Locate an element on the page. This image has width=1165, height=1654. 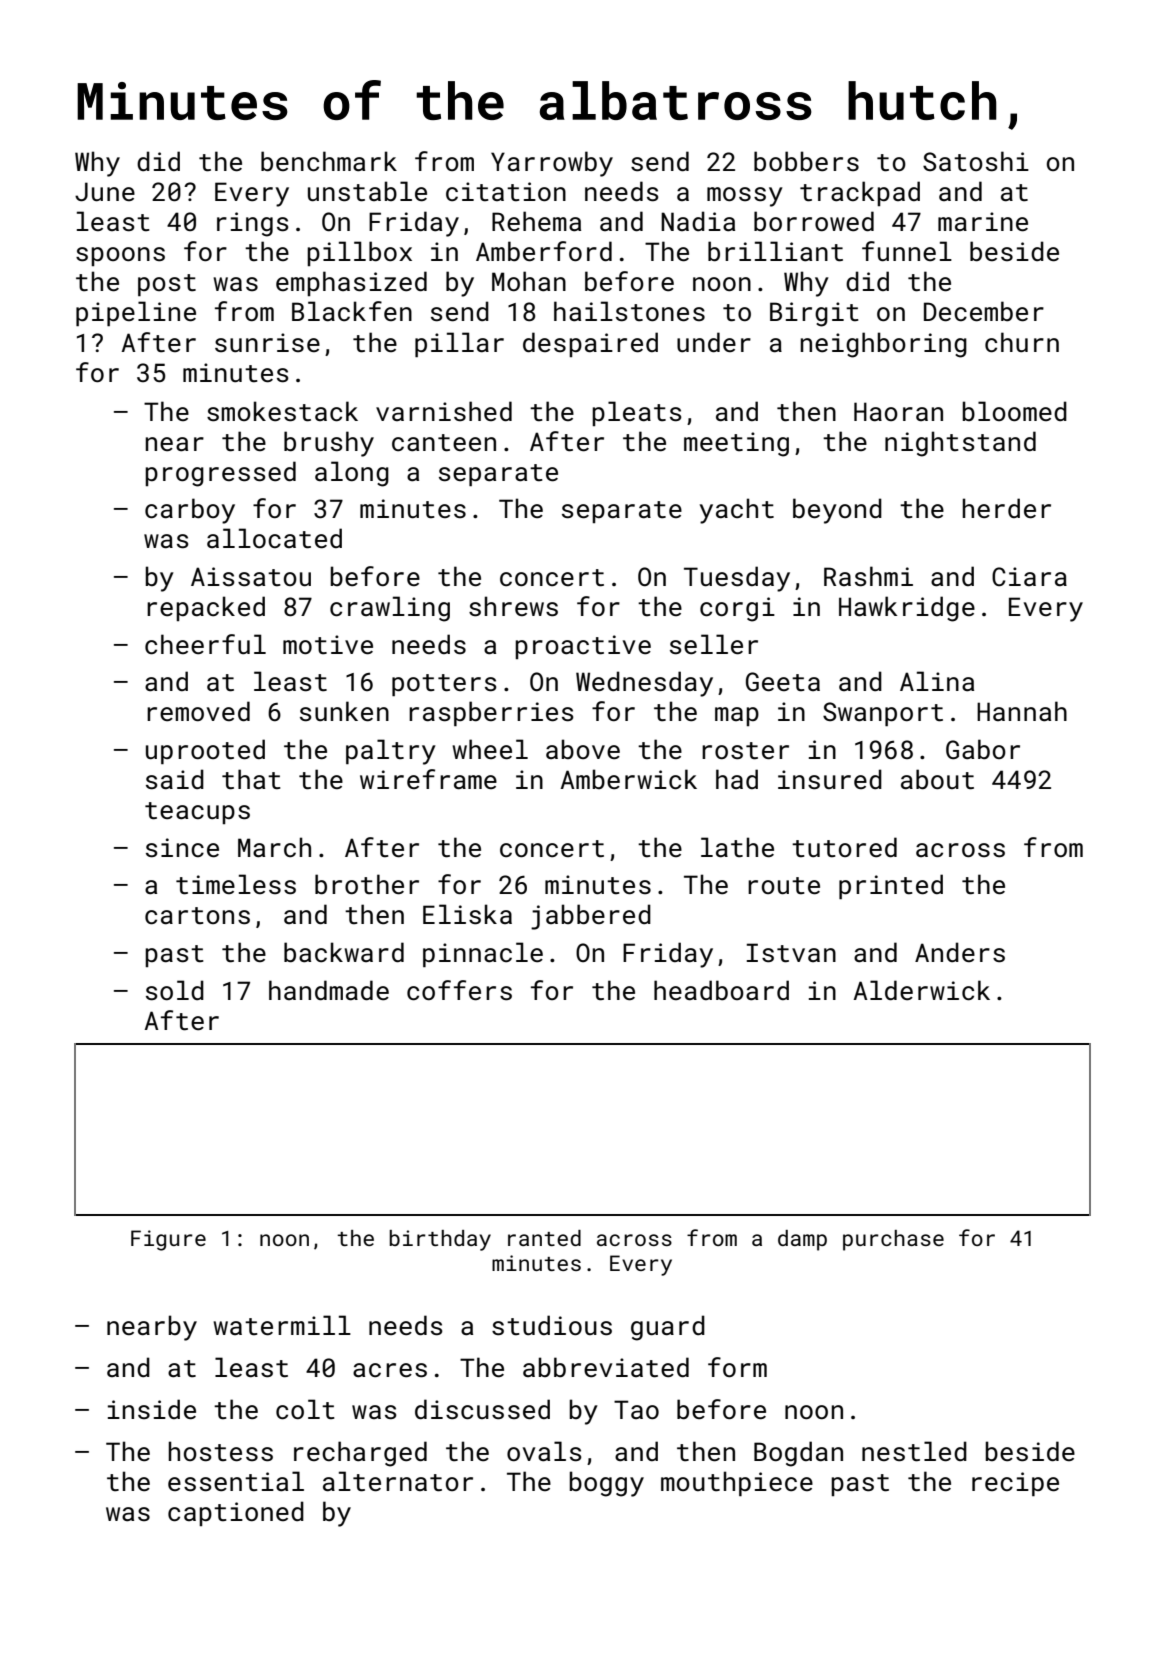
Nadia is located at coordinates (698, 221).
